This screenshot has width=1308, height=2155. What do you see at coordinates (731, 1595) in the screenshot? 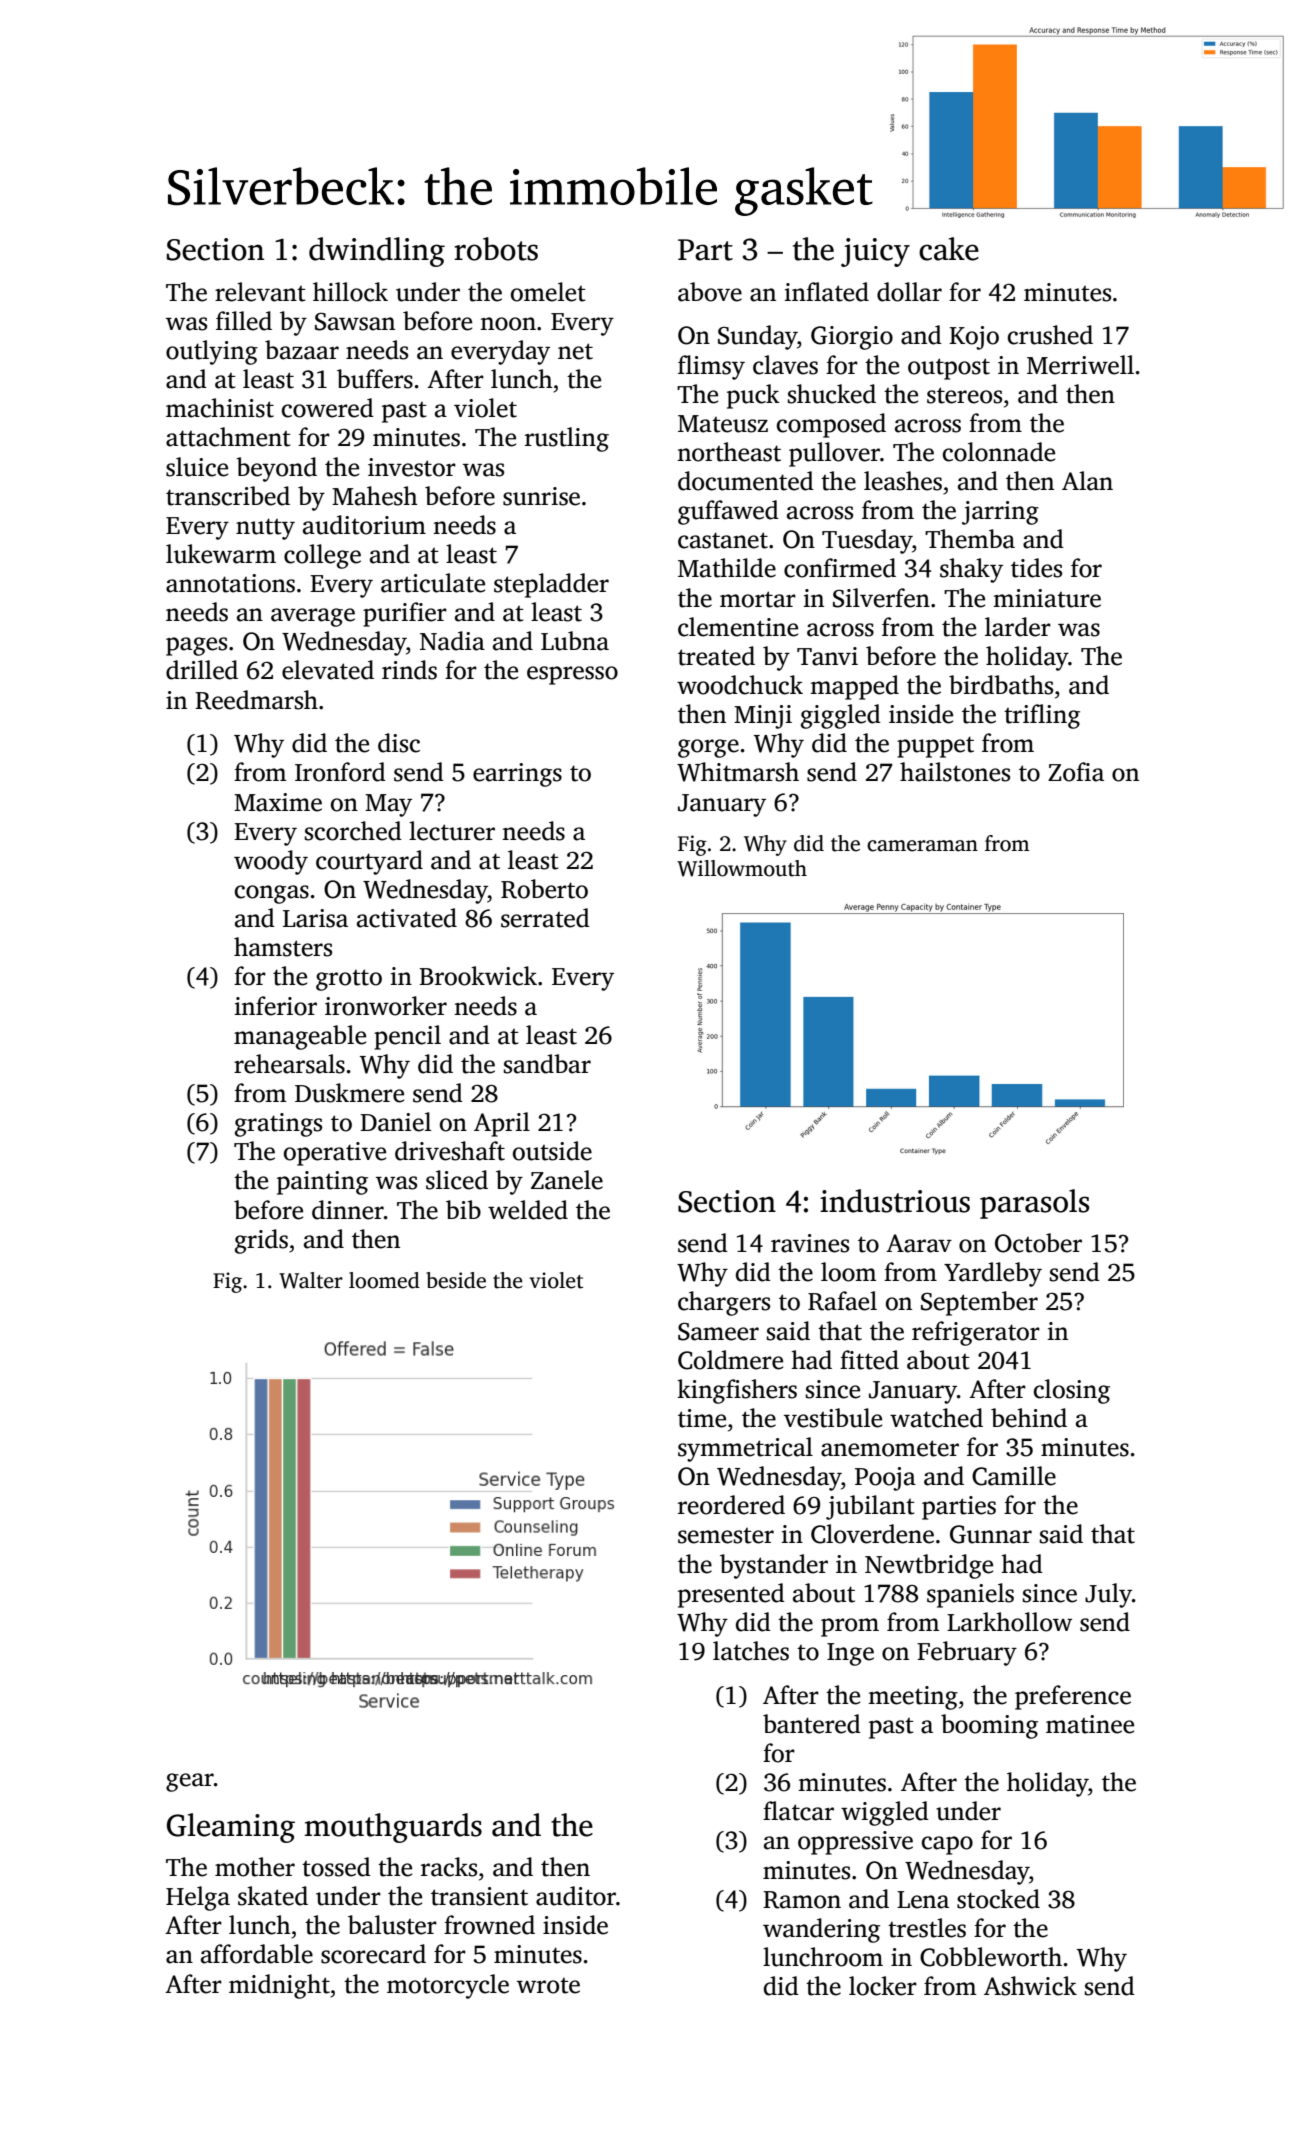
I see `presented` at bounding box center [731, 1595].
